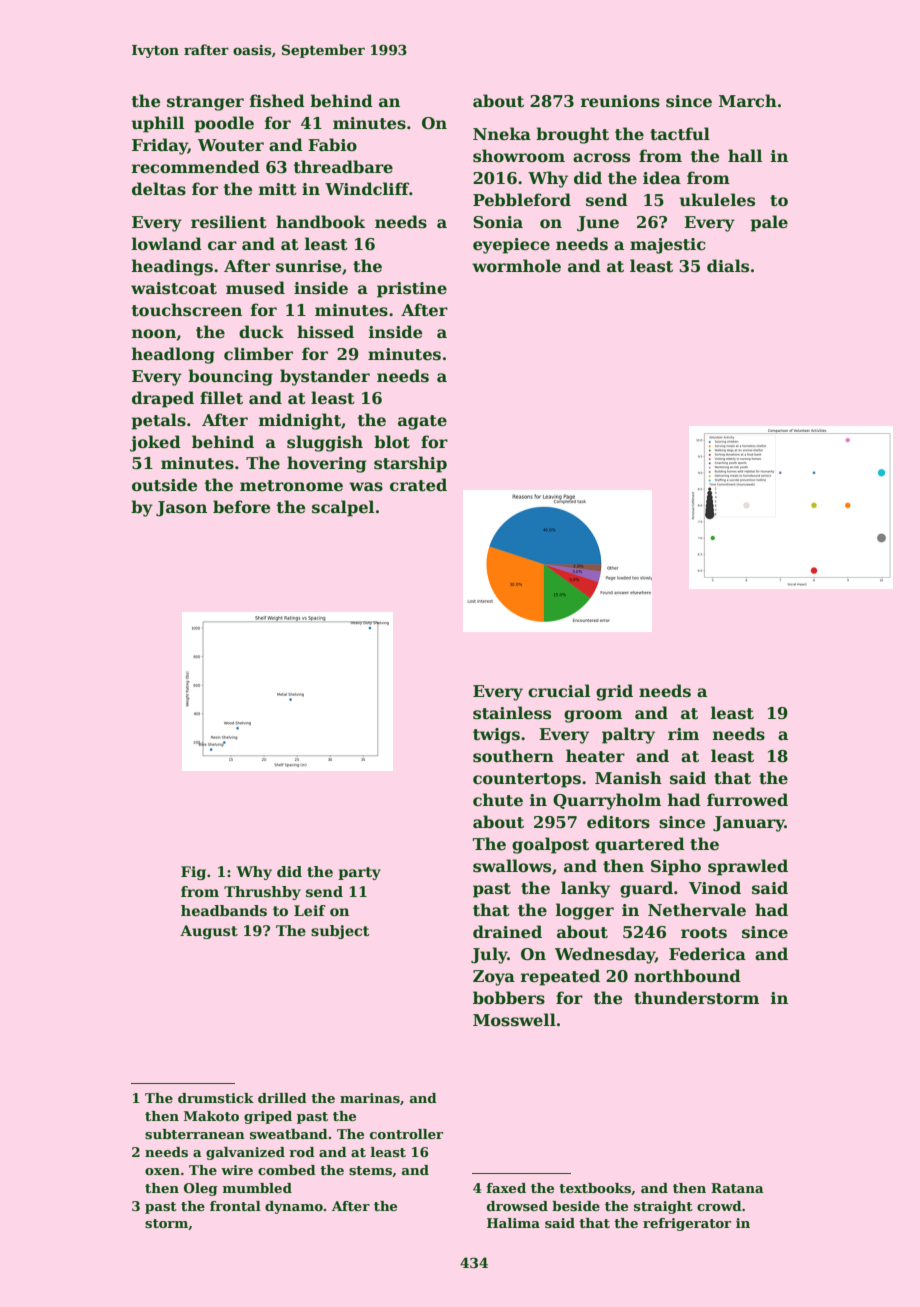 This screenshot has height=1307, width=920. Describe the element at coordinates (620, 101) in the screenshot. I see `reunions` at that location.
